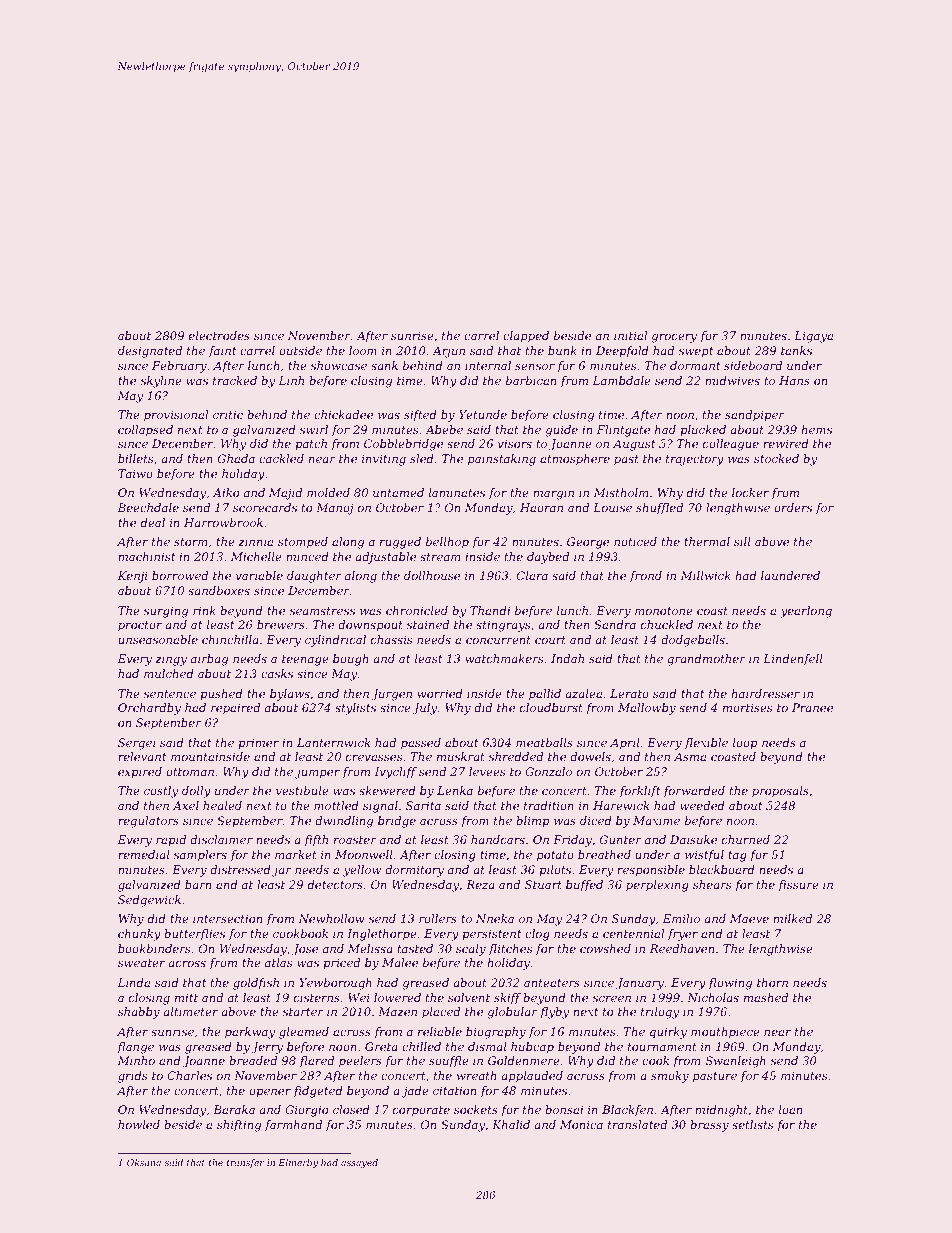 The height and width of the screenshot is (1233, 952). I want to click on clapped, so click(526, 337).
